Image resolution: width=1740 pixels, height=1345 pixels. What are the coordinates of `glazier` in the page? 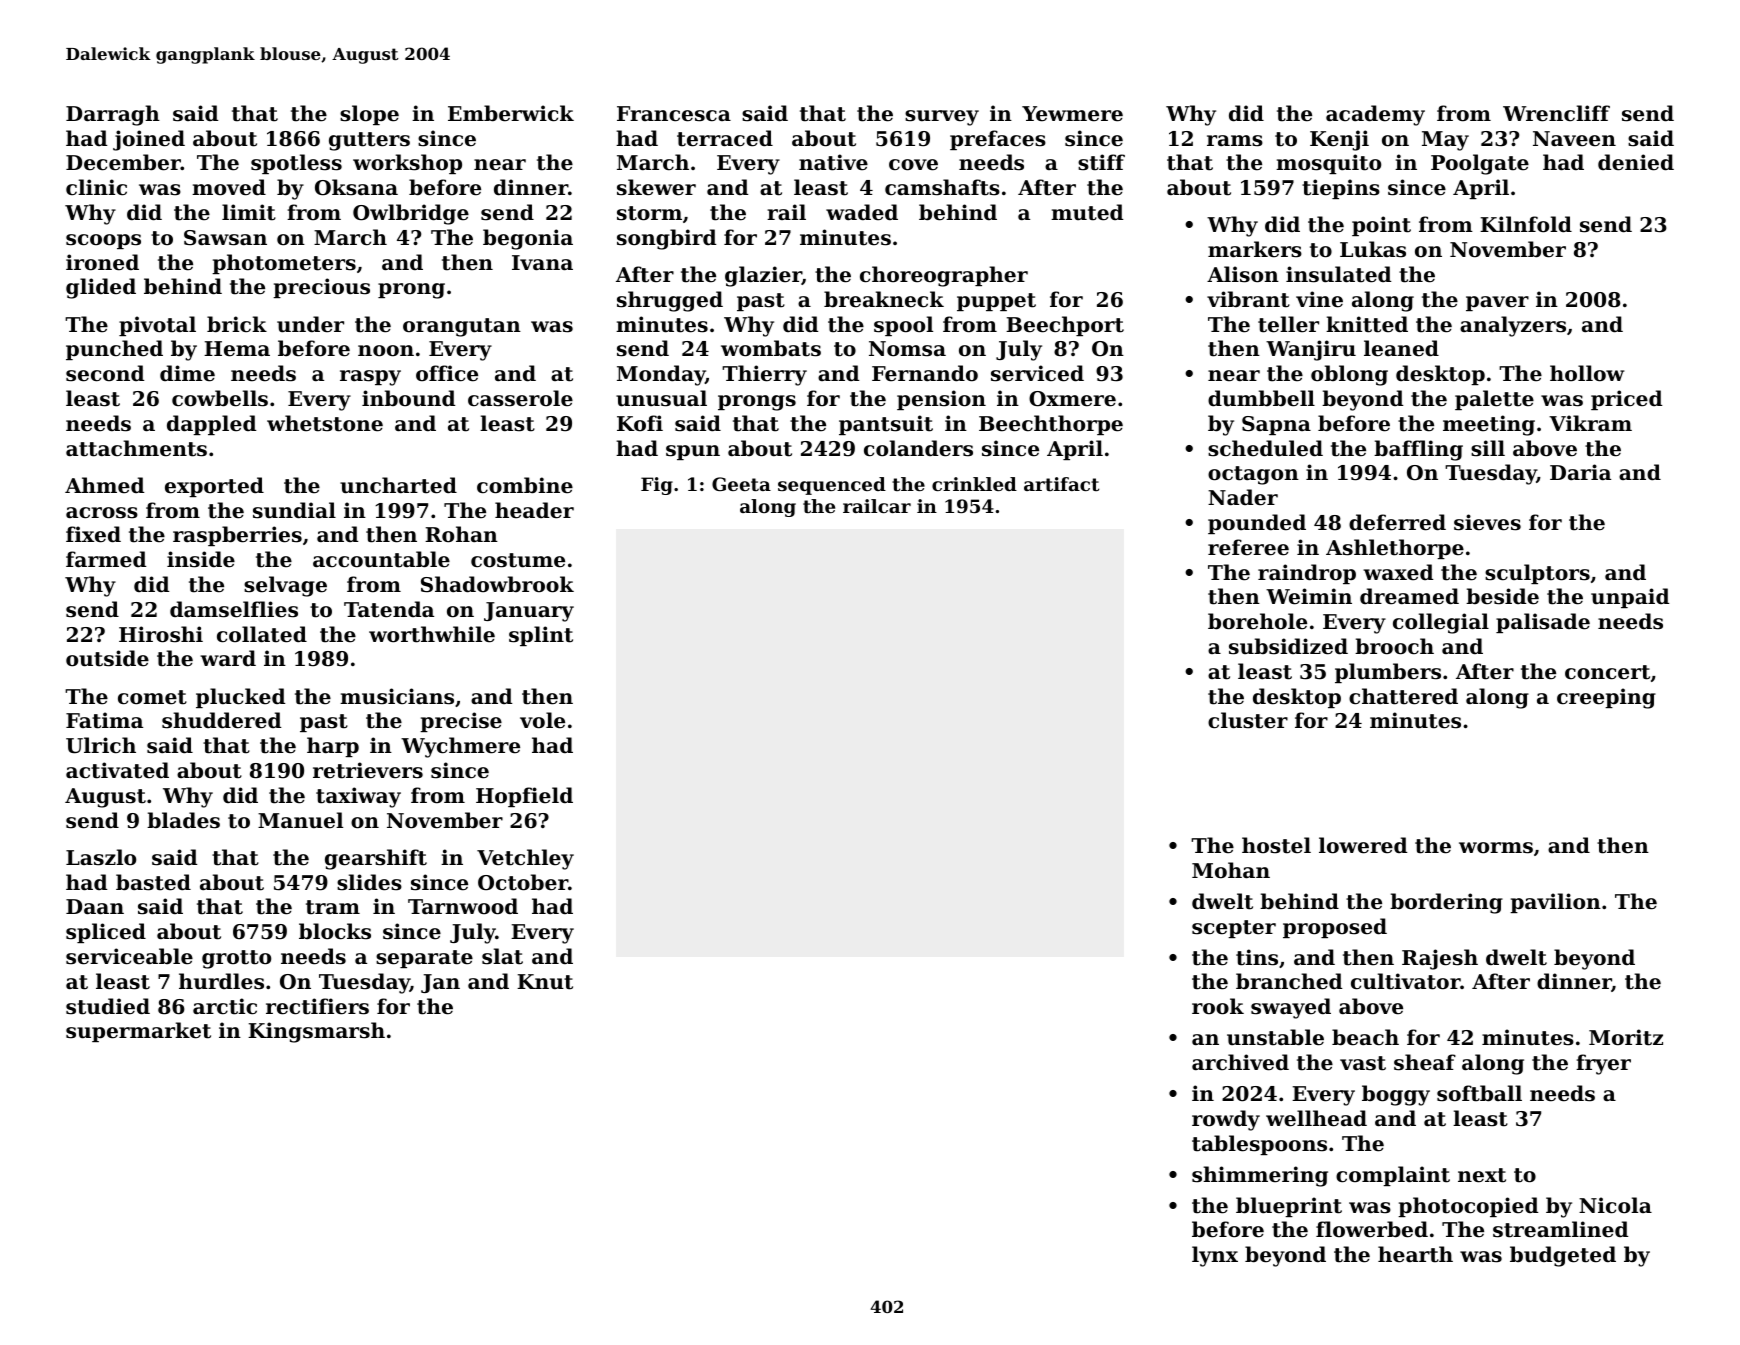 It's located at (763, 276).
